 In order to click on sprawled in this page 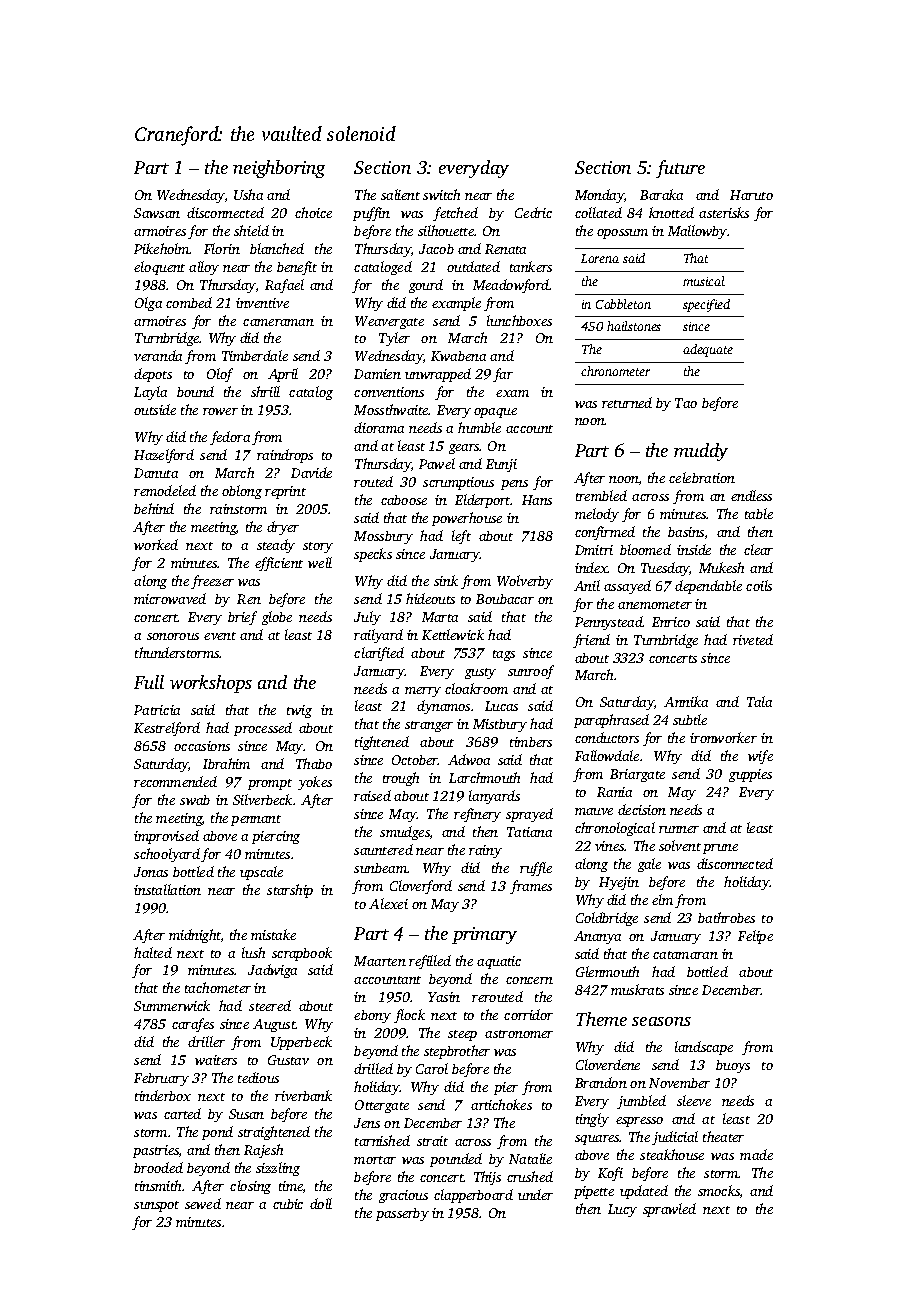, I will do `click(669, 1210)`.
